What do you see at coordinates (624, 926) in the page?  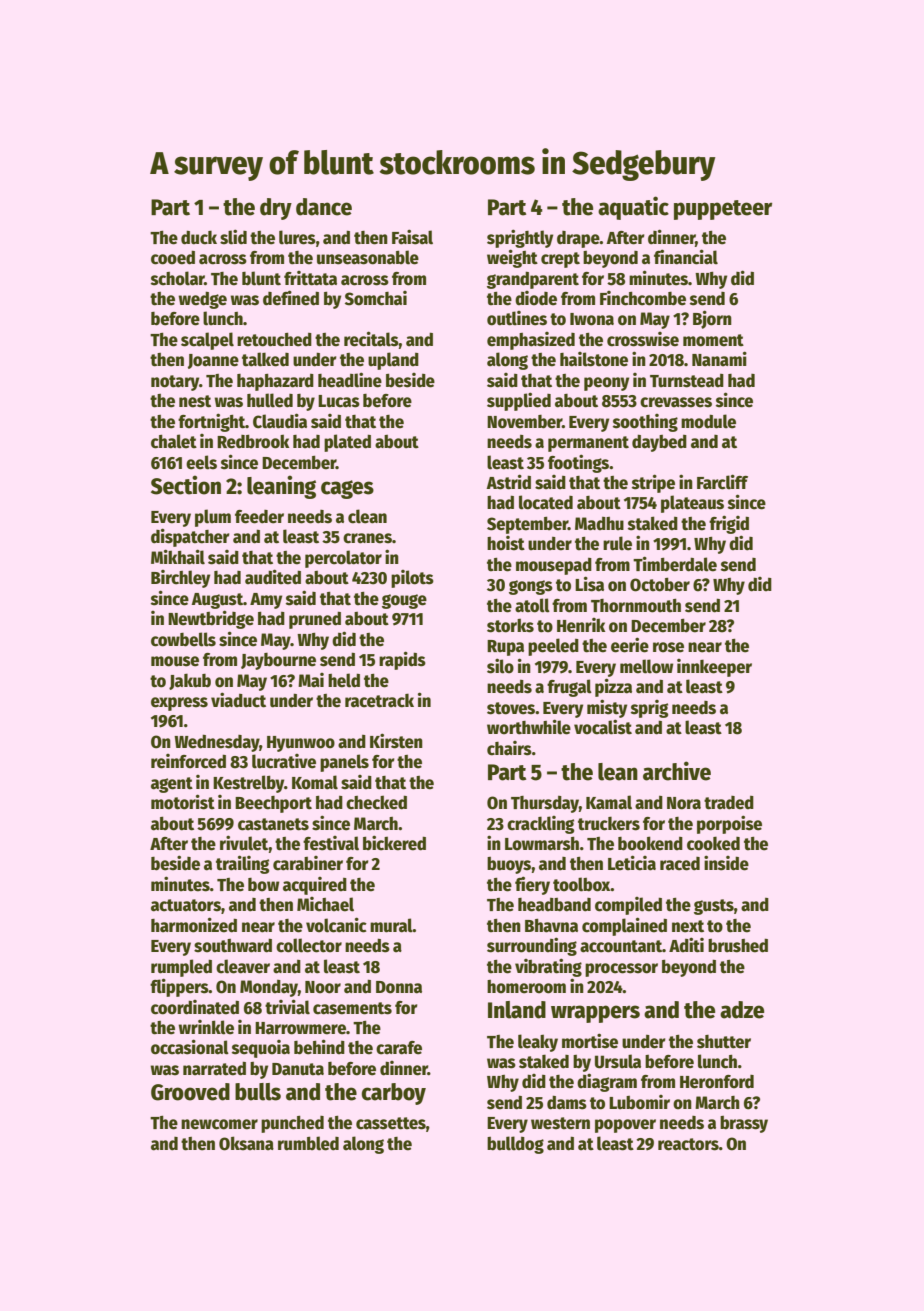 I see `complained` at bounding box center [624, 926].
